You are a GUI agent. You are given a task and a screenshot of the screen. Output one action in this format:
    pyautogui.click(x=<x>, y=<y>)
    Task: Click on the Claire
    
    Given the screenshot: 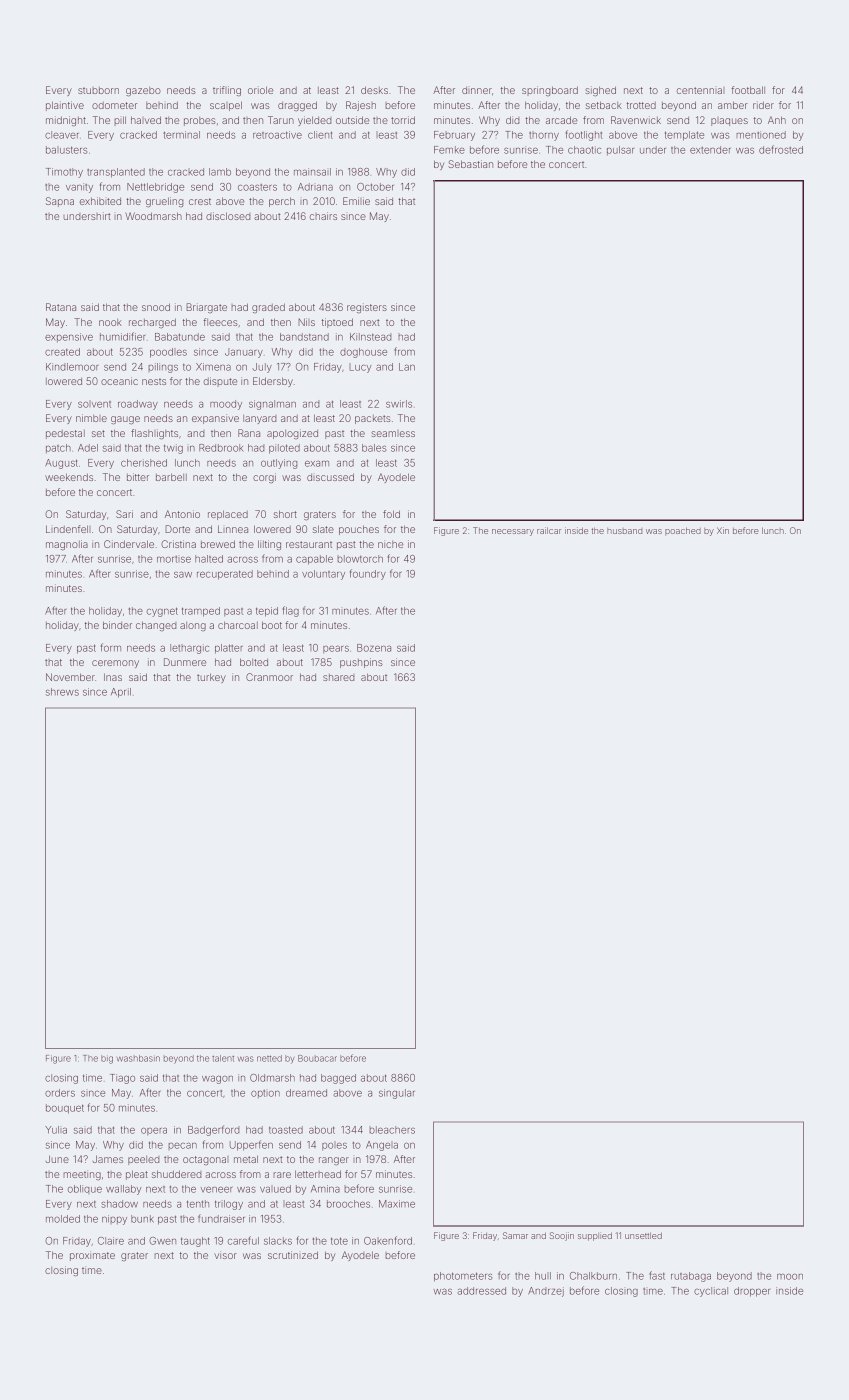 What is the action you would take?
    pyautogui.click(x=111, y=1241)
